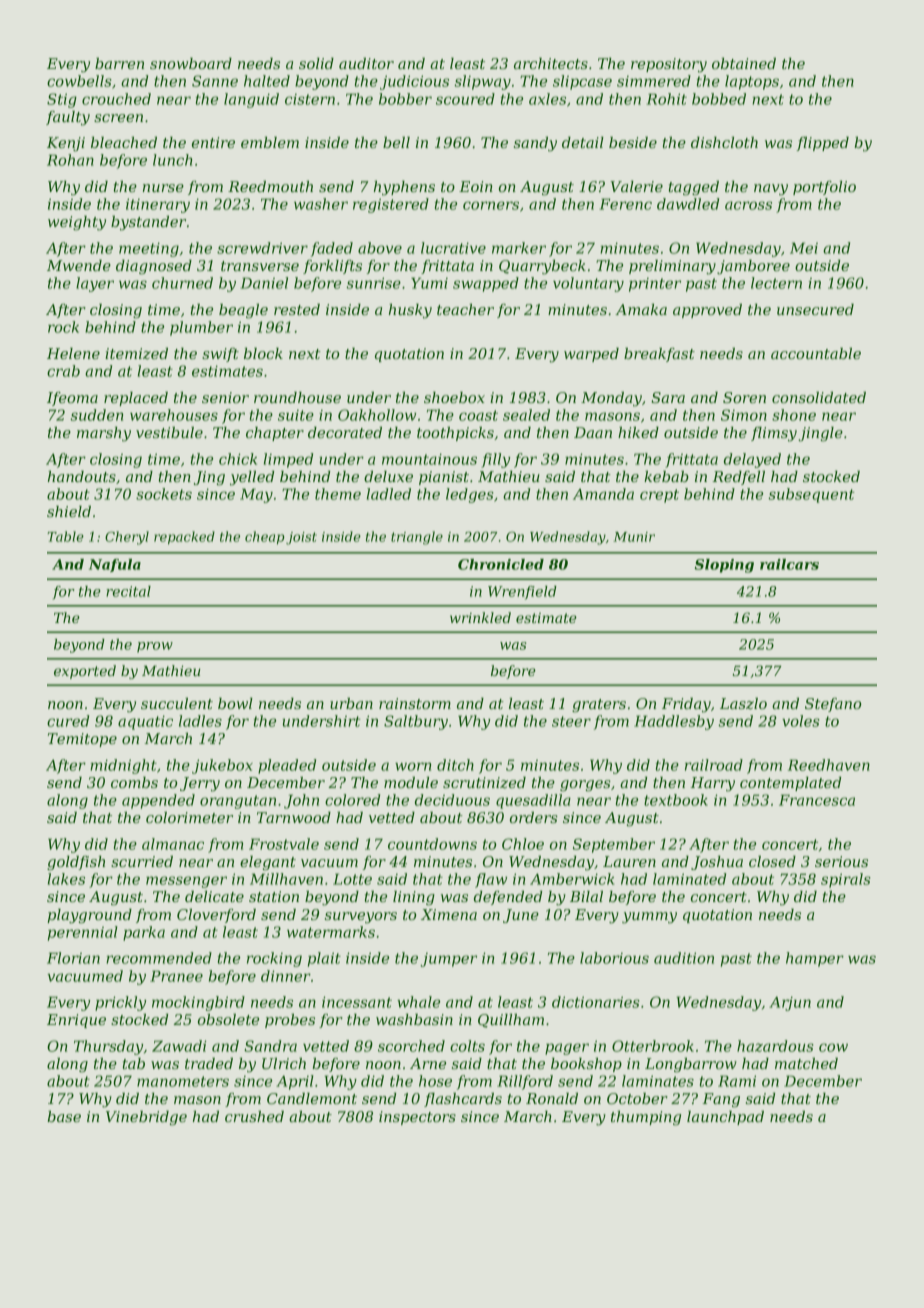 This page has width=924, height=1308. I want to click on architects, so click(551, 63).
